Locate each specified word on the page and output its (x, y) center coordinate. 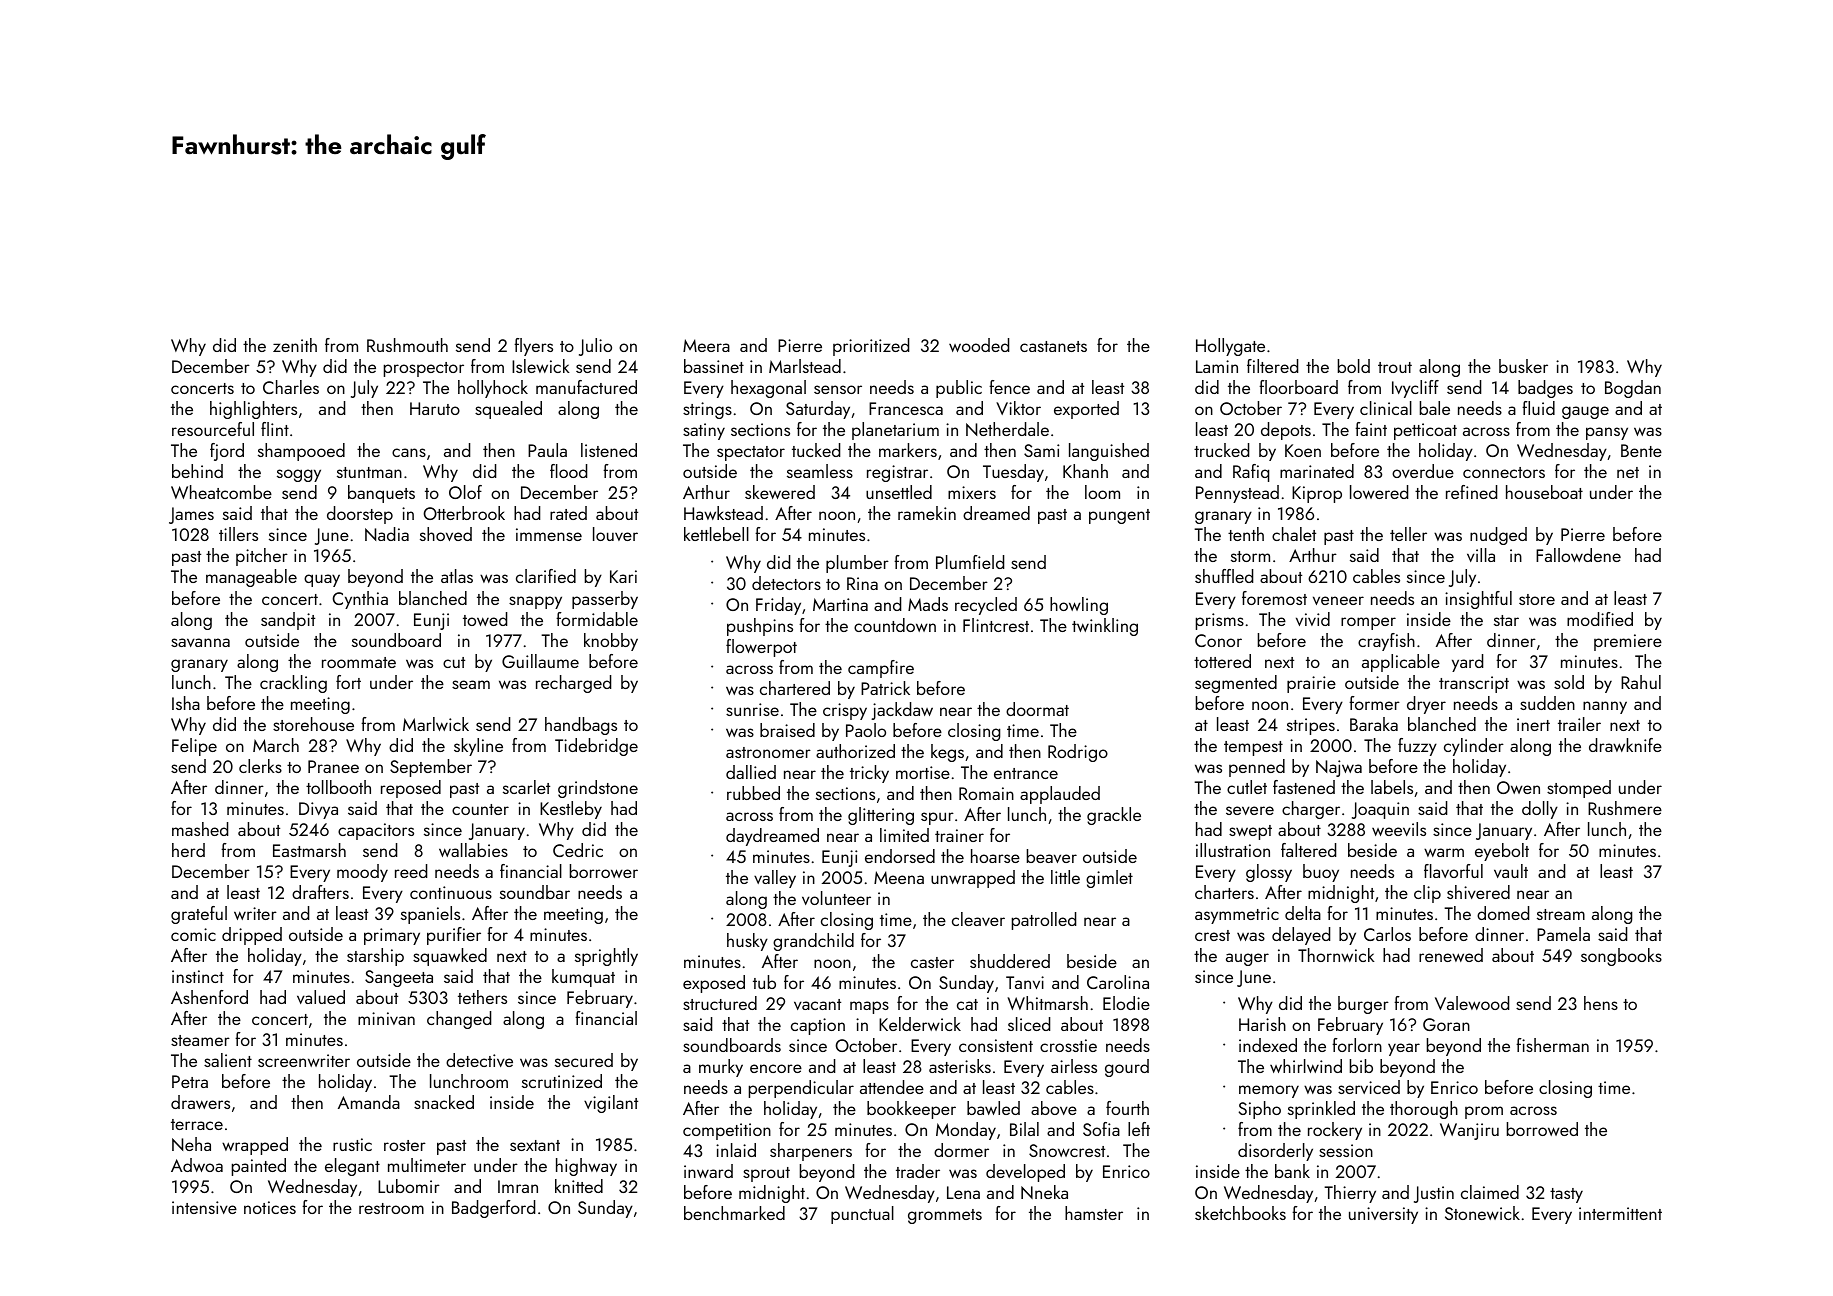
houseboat (1544, 492)
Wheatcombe (221, 492)
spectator (751, 453)
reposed (411, 789)
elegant (352, 1167)
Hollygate (1230, 347)
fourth (1127, 1108)
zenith (295, 345)
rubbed (753, 793)
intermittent (1620, 1213)
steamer (200, 1040)
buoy (1321, 873)
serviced (1369, 1087)
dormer (961, 1150)
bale (1435, 408)
